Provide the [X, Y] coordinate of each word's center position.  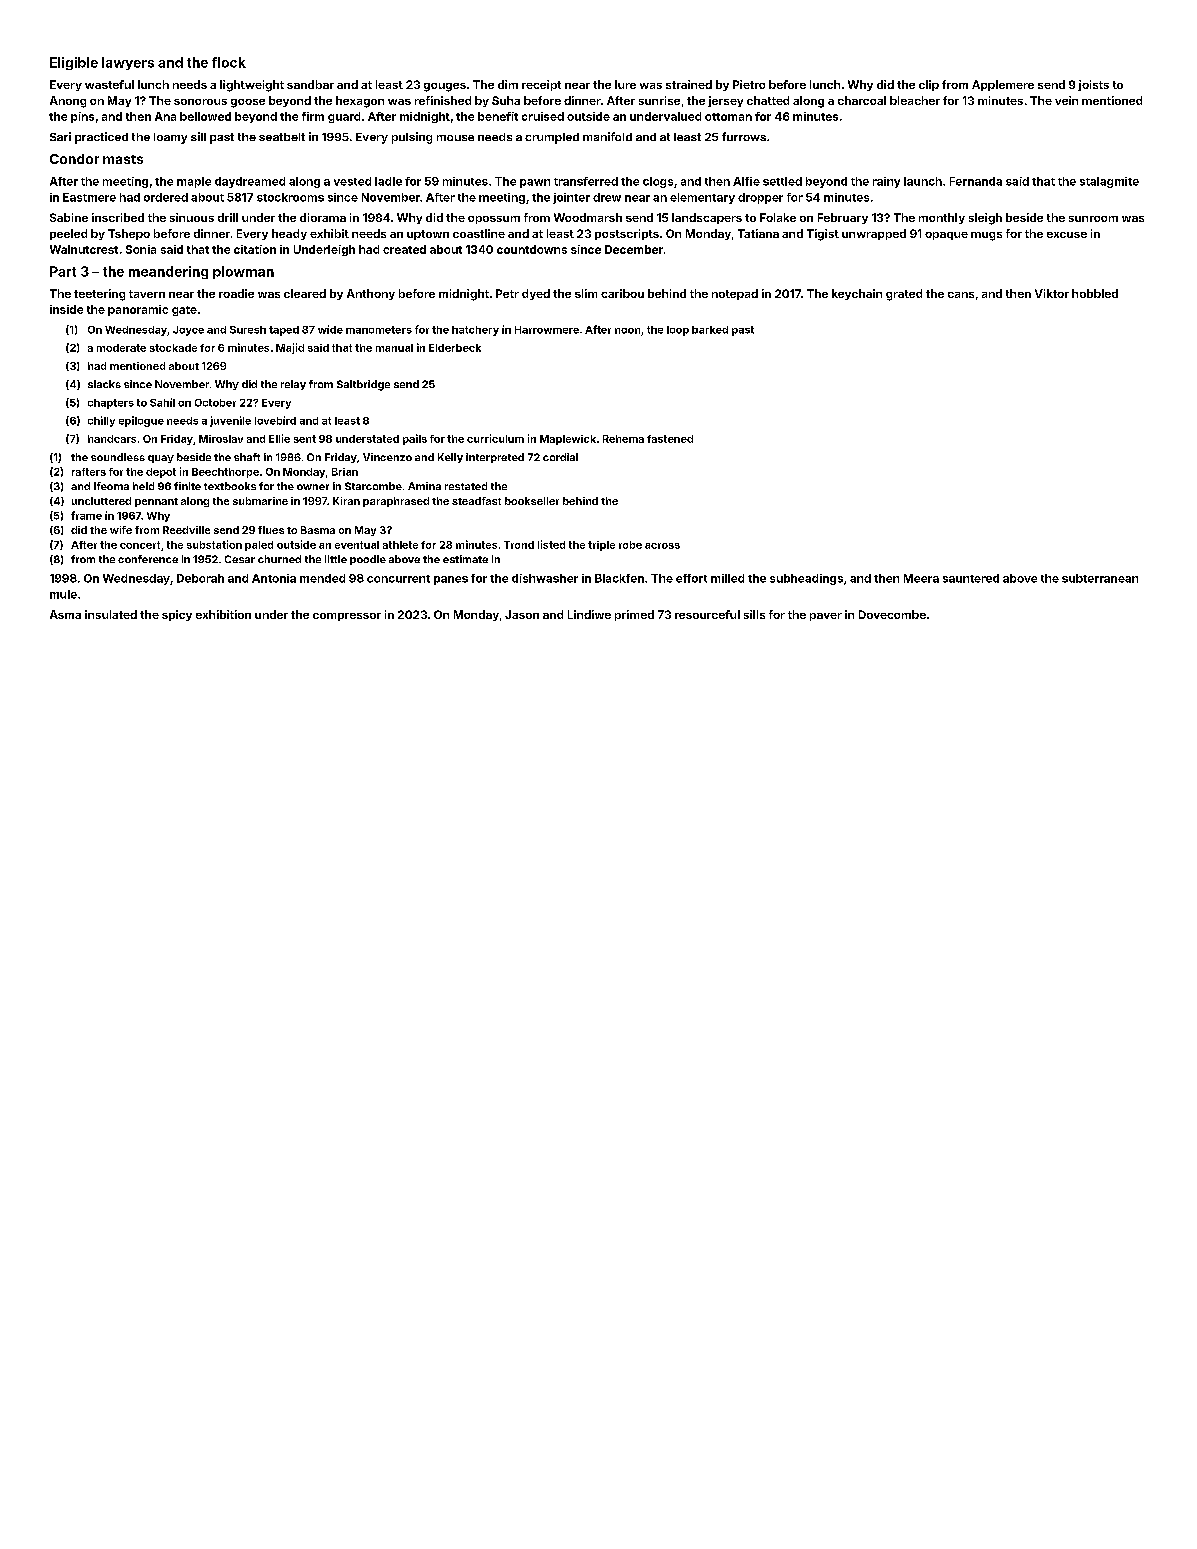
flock [229, 62]
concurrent [398, 579]
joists [1093, 85]
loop [678, 331]
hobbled [1095, 293]
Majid [290, 348]
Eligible [74, 63]
